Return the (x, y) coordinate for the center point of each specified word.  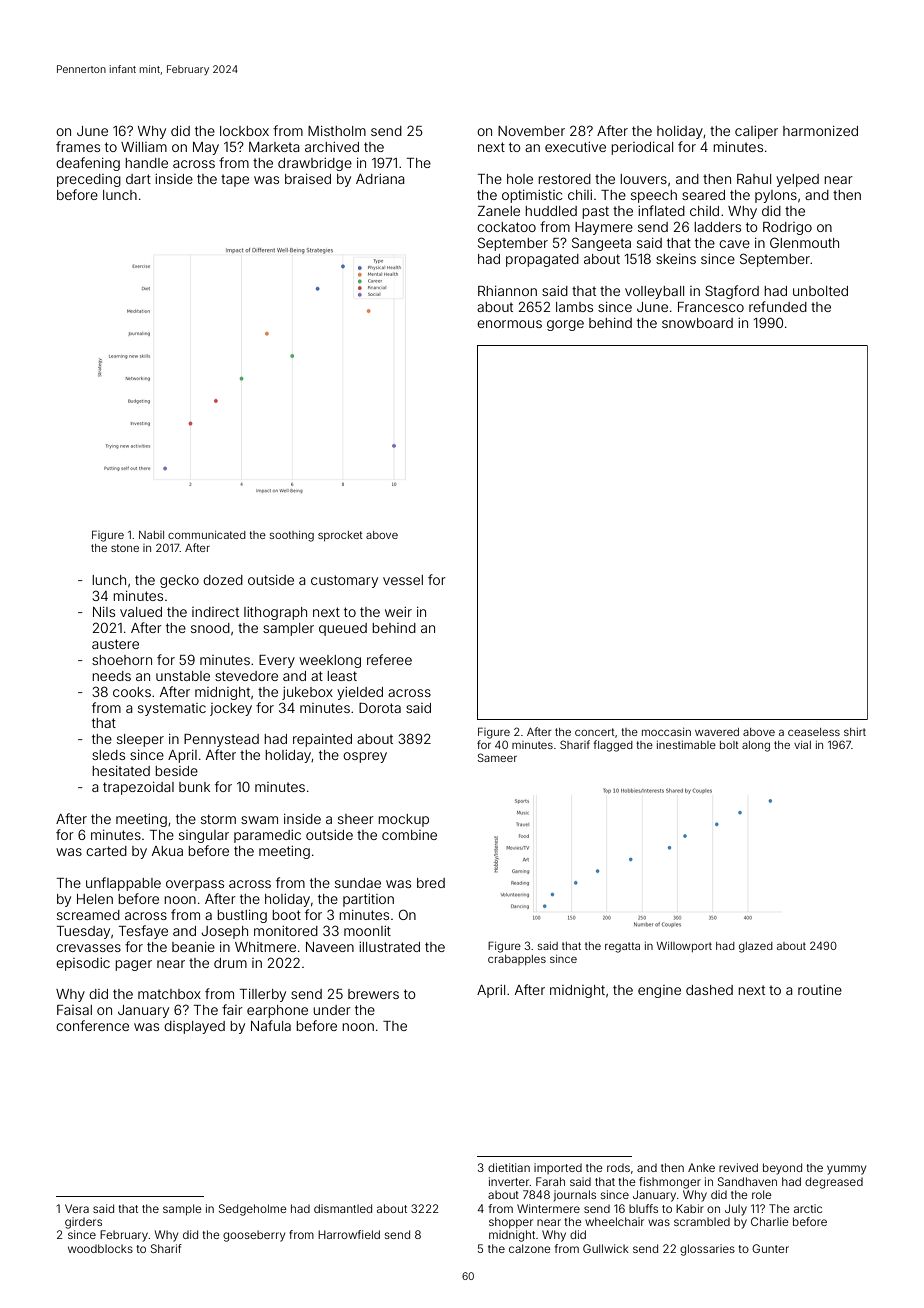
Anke (701, 1167)
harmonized (820, 131)
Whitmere (265, 947)
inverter (509, 1181)
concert (595, 732)
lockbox (244, 131)
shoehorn (122, 660)
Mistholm (337, 131)
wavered (717, 732)
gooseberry (254, 1236)
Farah (550, 1181)
